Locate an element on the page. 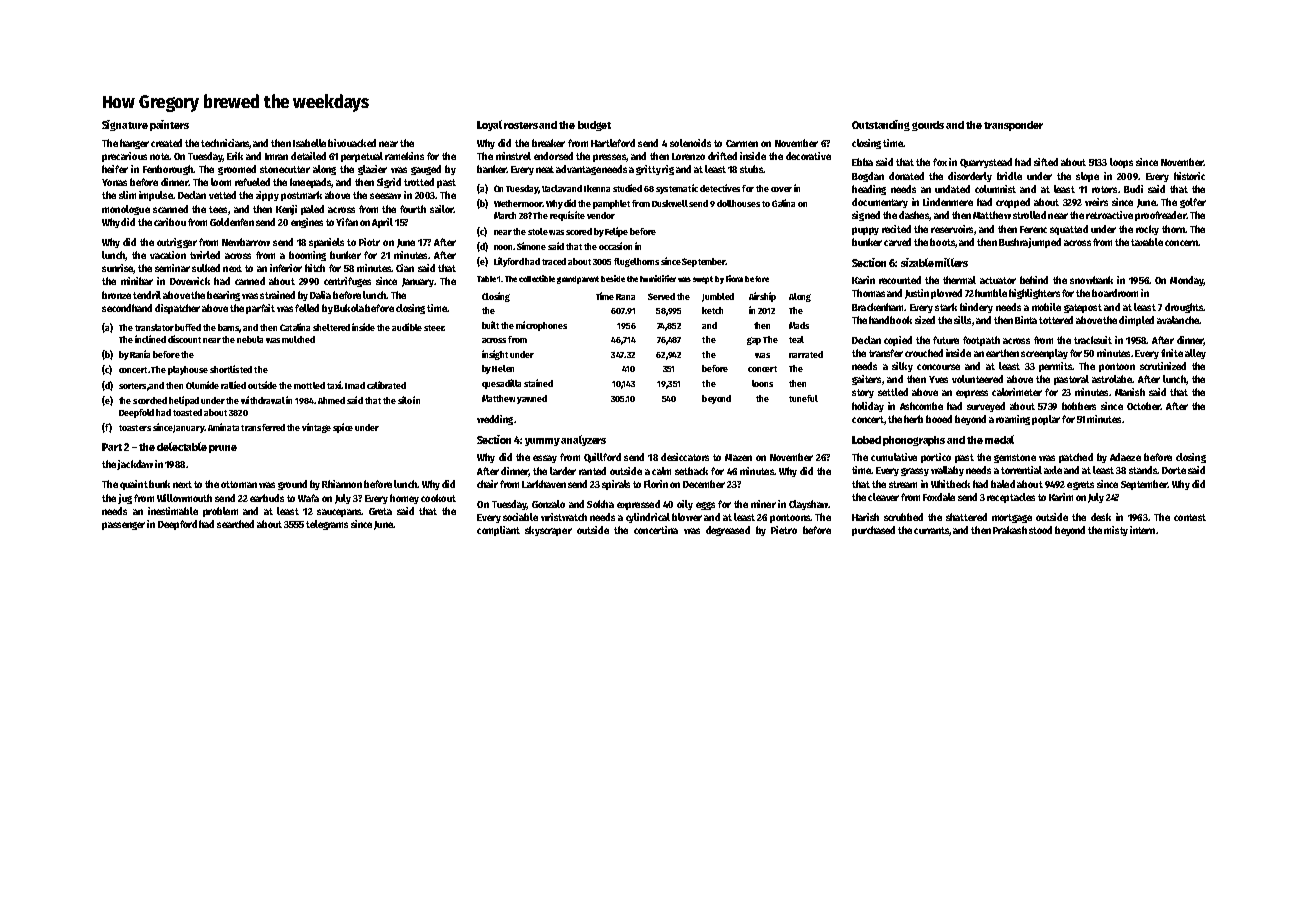 The image size is (1308, 924). concourse is located at coordinates (938, 367).
